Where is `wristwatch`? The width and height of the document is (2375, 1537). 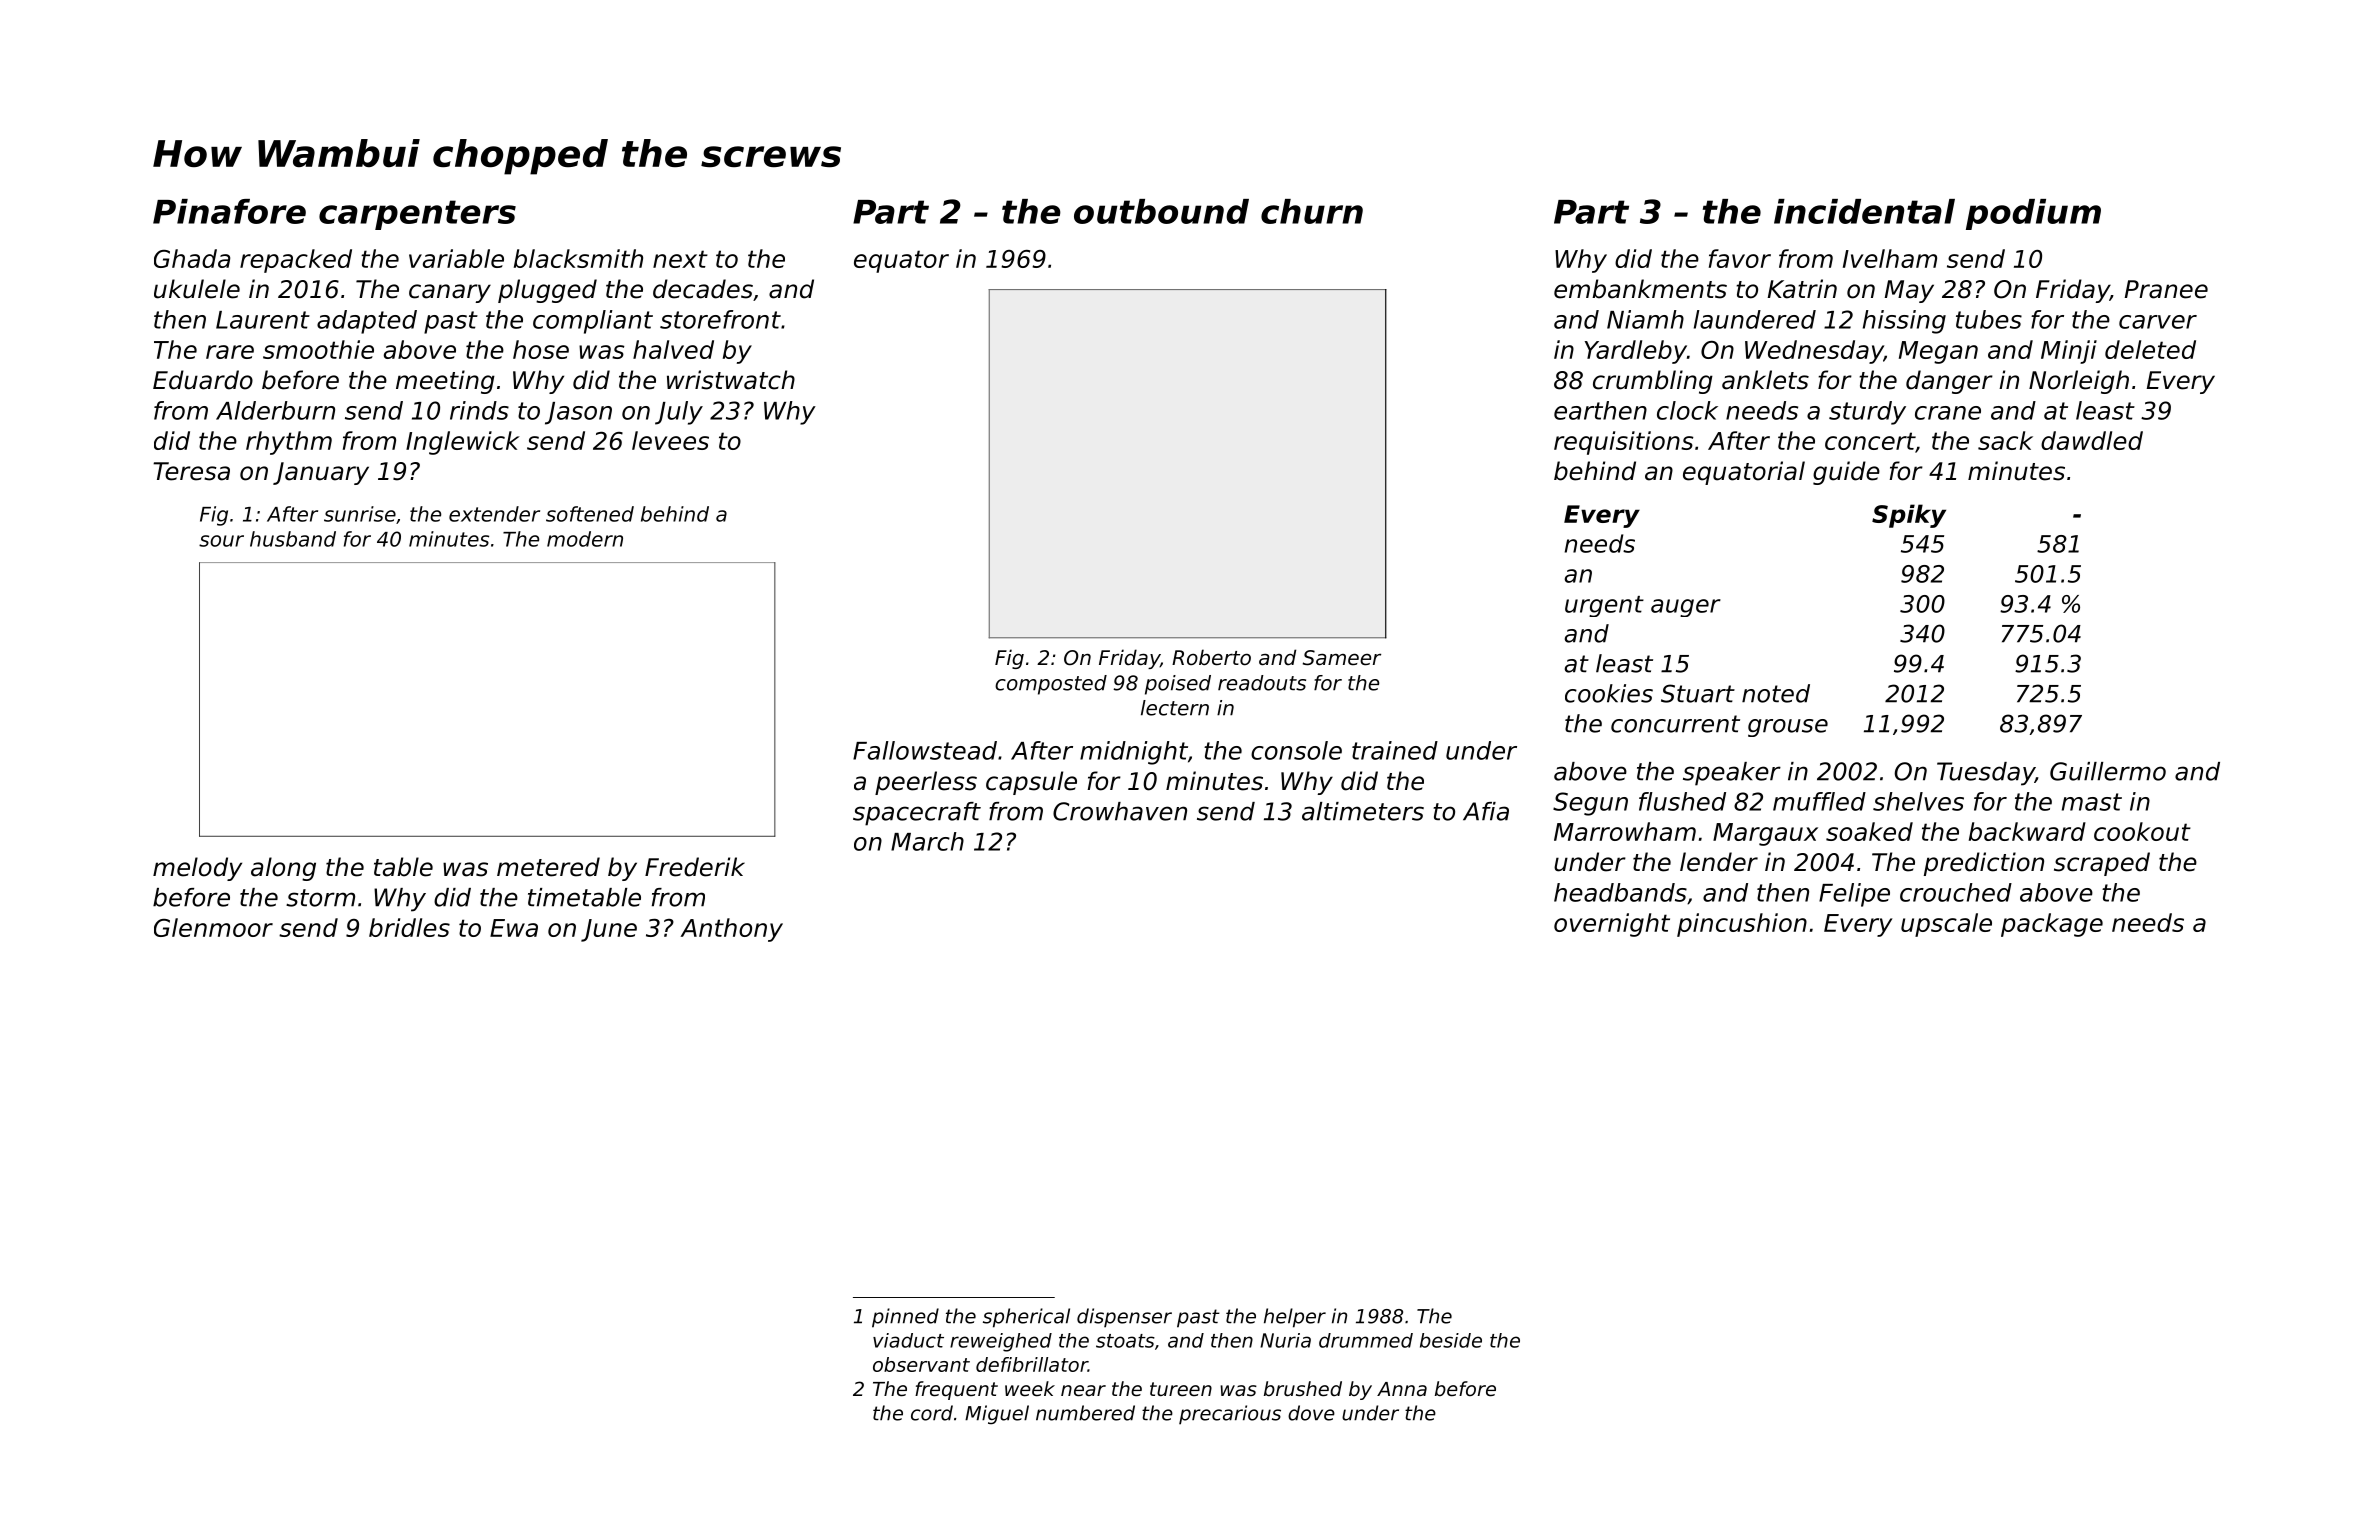 wristwatch is located at coordinates (731, 380).
